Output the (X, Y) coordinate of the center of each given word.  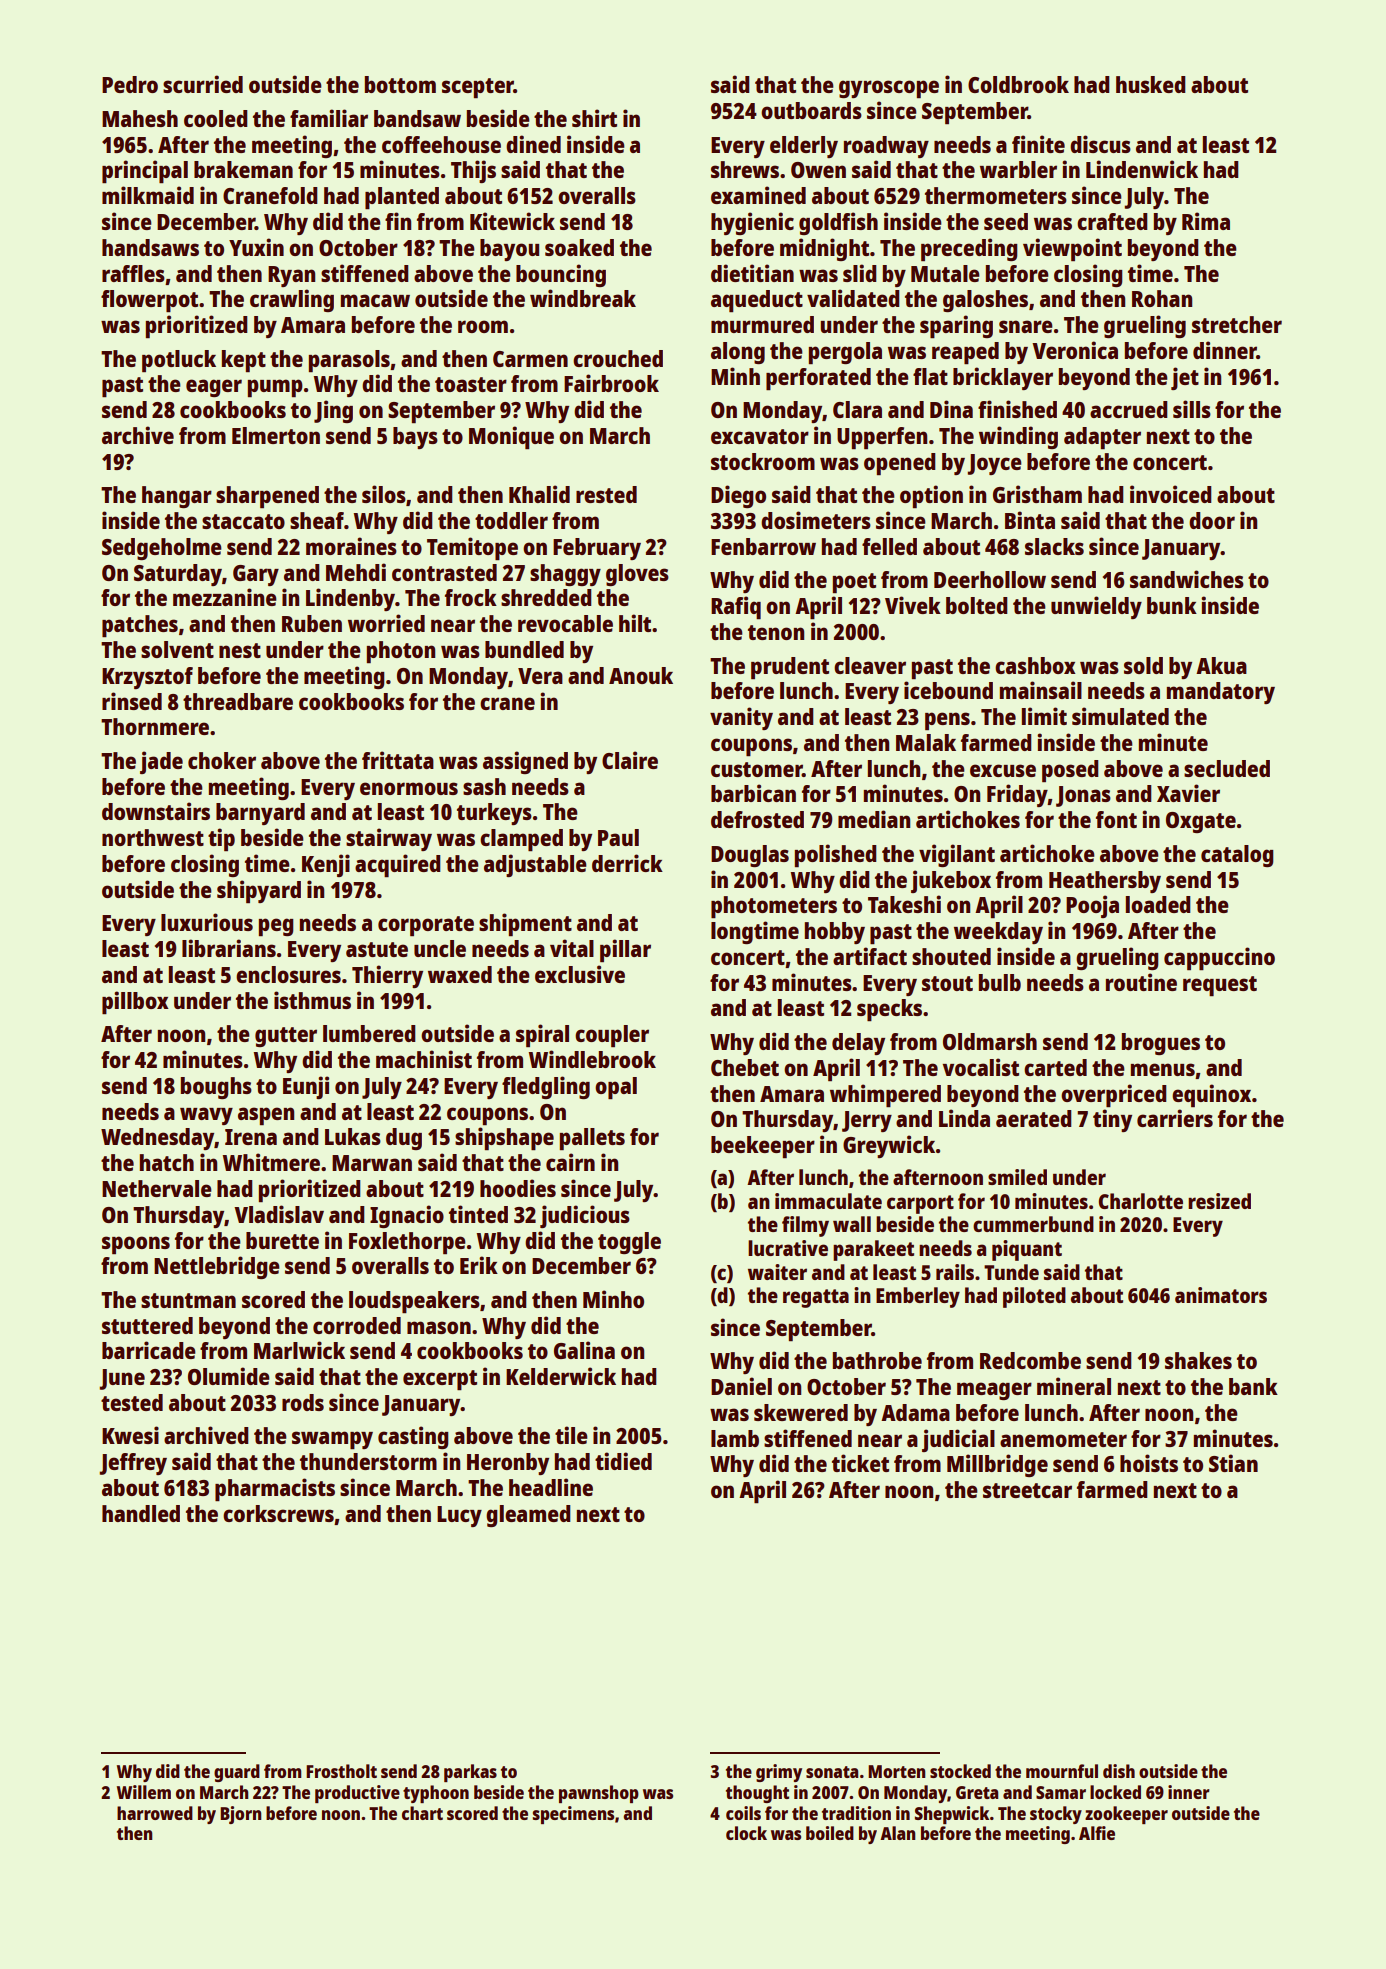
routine (1141, 982)
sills (1192, 409)
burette (282, 1240)
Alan (897, 1833)
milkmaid (148, 195)
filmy (805, 1226)
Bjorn (240, 1815)
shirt (594, 118)
